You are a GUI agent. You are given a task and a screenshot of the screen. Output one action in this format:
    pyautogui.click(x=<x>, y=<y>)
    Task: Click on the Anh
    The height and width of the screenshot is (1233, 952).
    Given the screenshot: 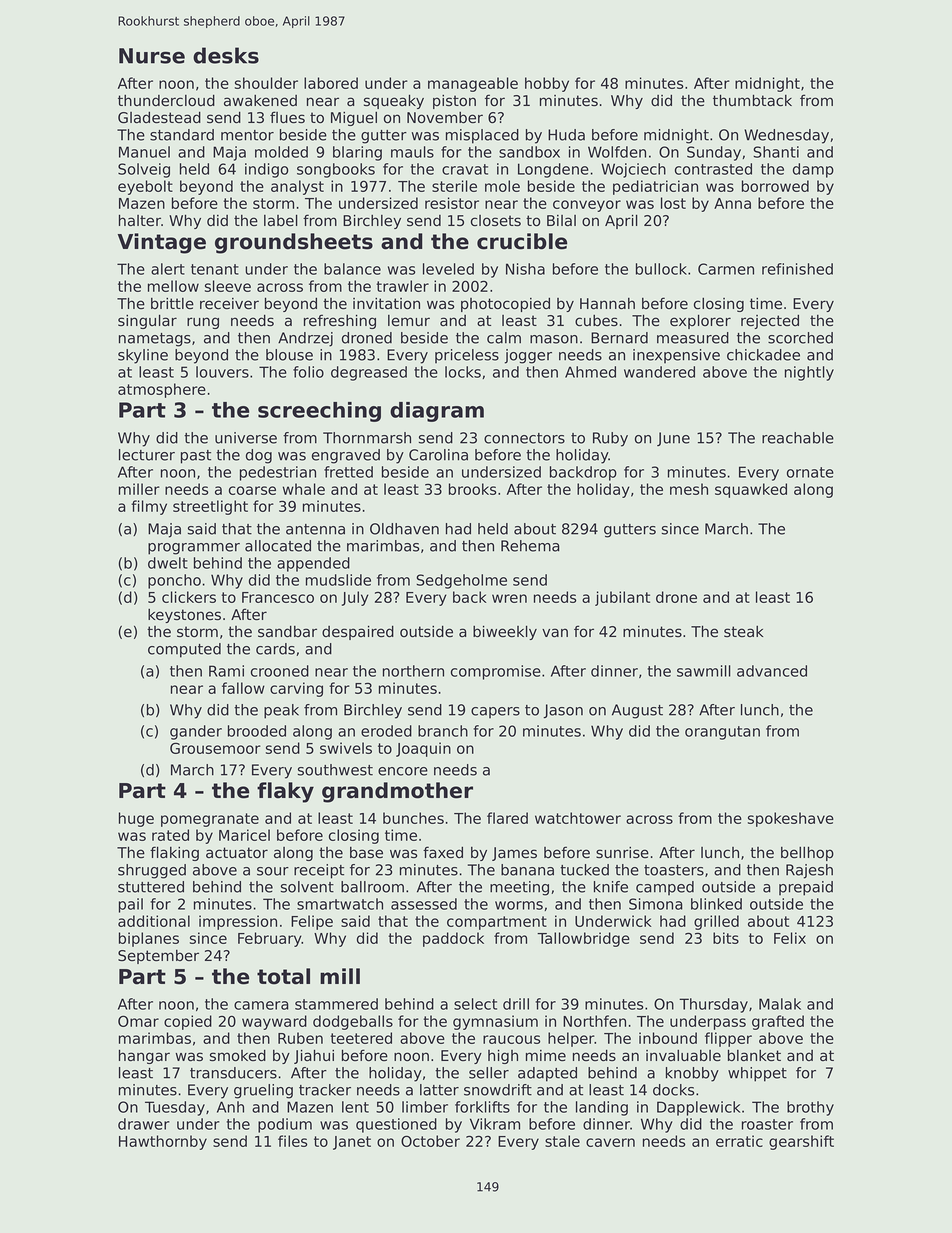 What is the action you would take?
    pyautogui.click(x=230, y=1107)
